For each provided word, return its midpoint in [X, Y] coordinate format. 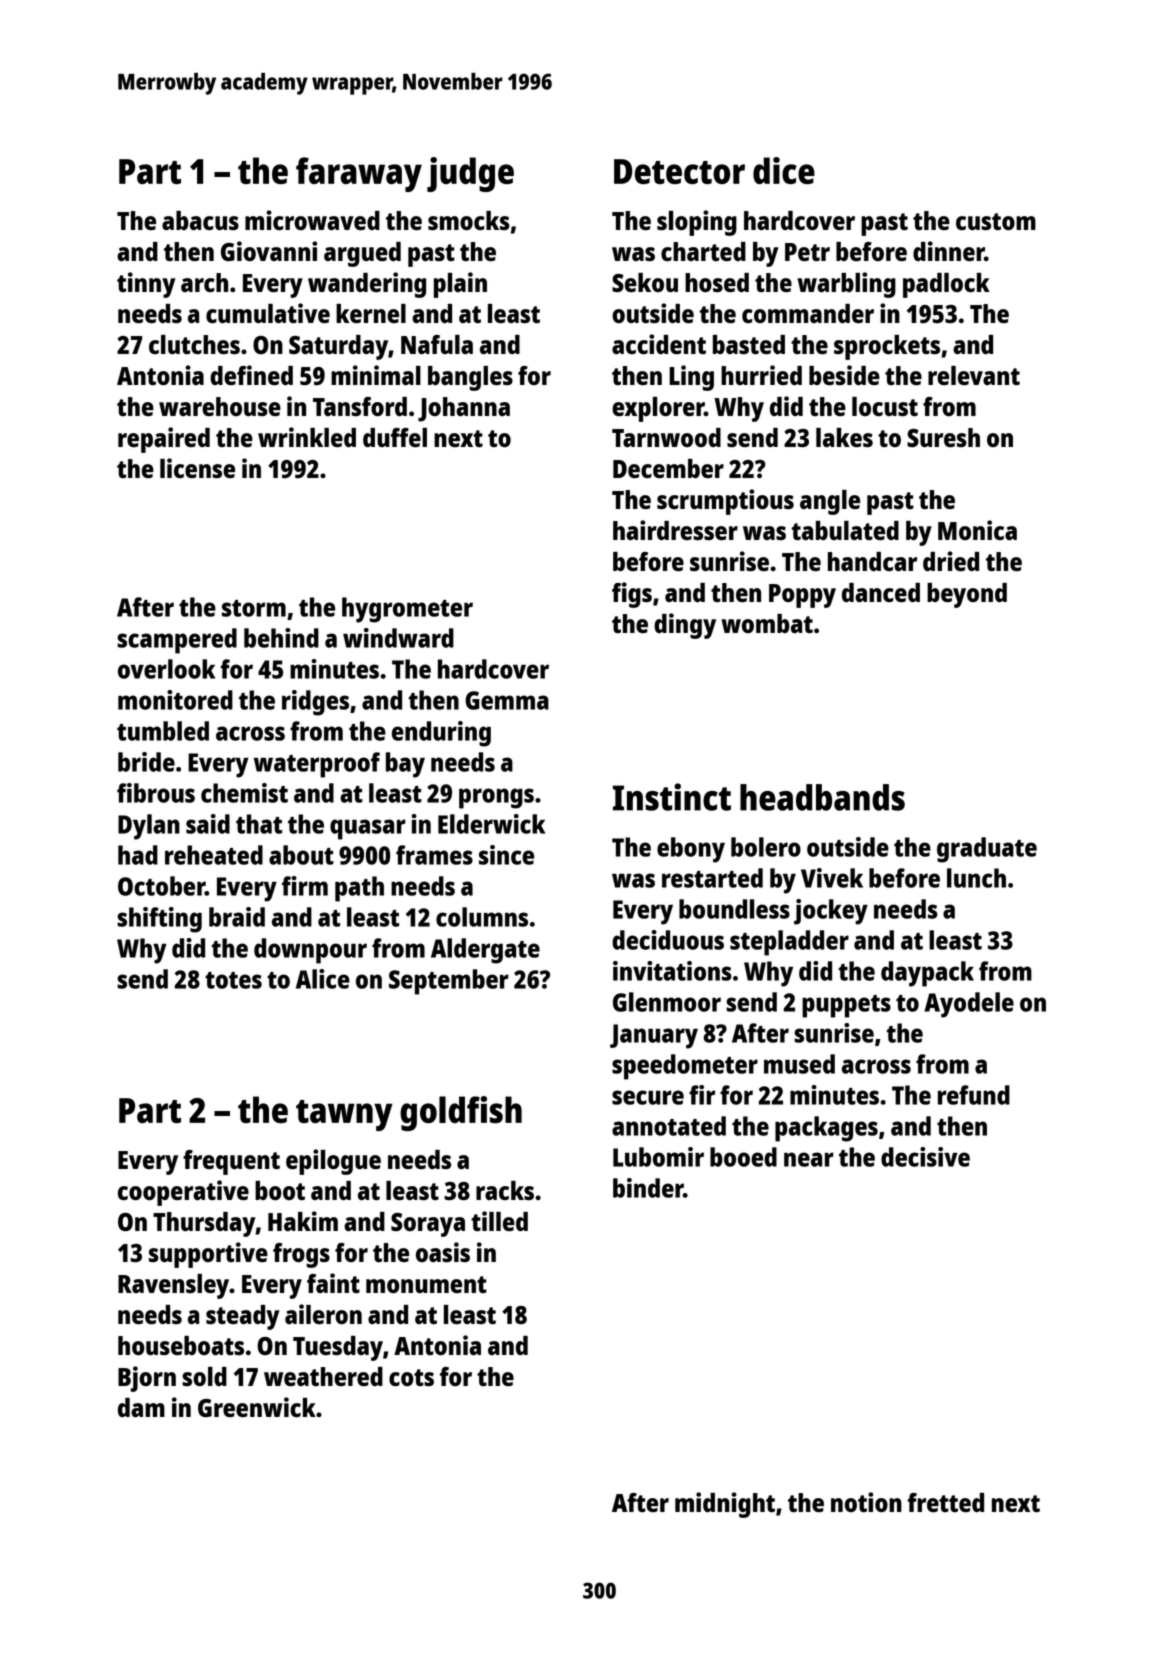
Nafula [437, 344]
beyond [967, 595]
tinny [146, 285]
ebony [691, 850]
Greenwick [257, 1407]
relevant [974, 375]
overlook [166, 669]
